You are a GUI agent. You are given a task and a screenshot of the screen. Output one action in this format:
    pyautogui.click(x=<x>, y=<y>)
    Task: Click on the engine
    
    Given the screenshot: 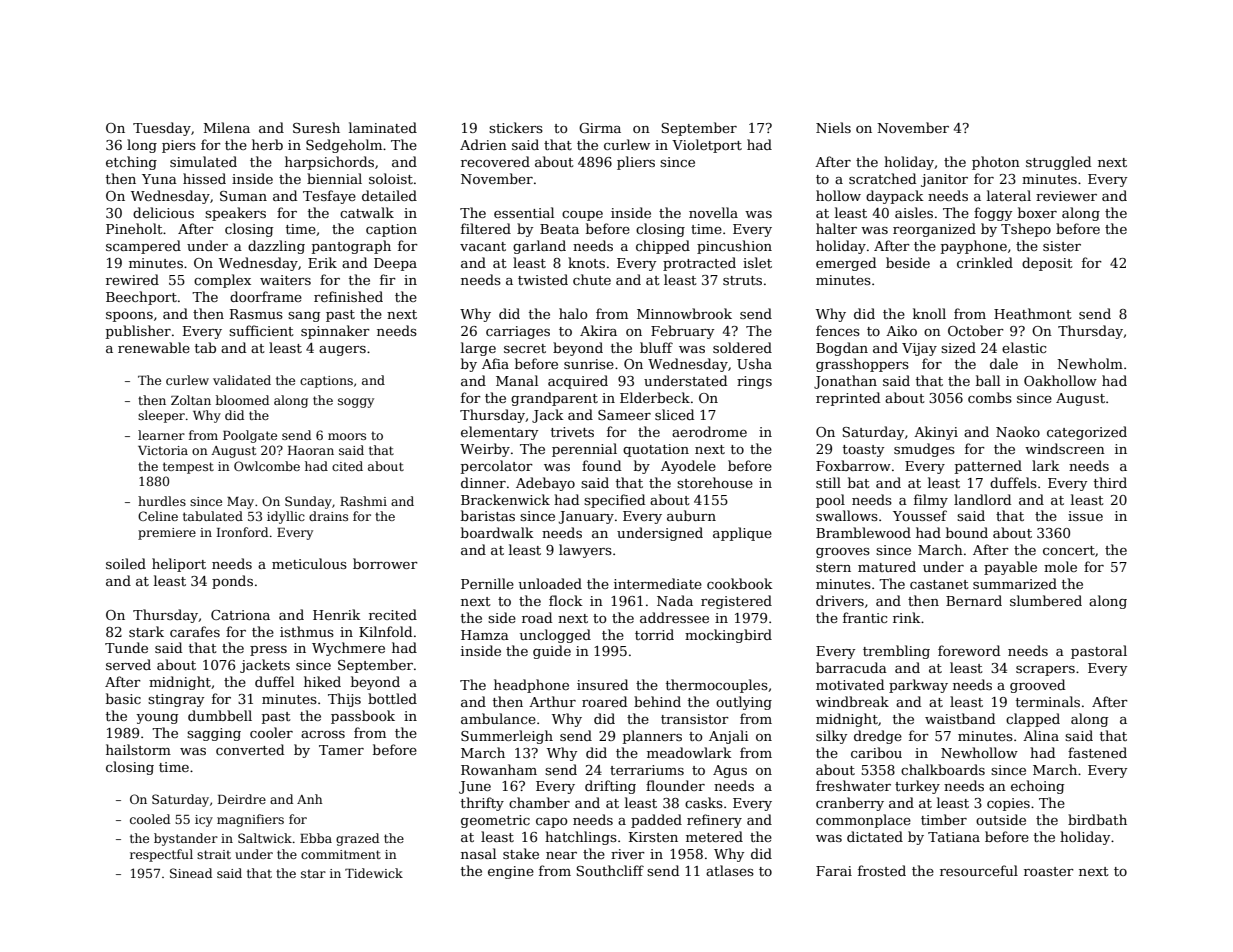 What is the action you would take?
    pyautogui.click(x=511, y=872)
